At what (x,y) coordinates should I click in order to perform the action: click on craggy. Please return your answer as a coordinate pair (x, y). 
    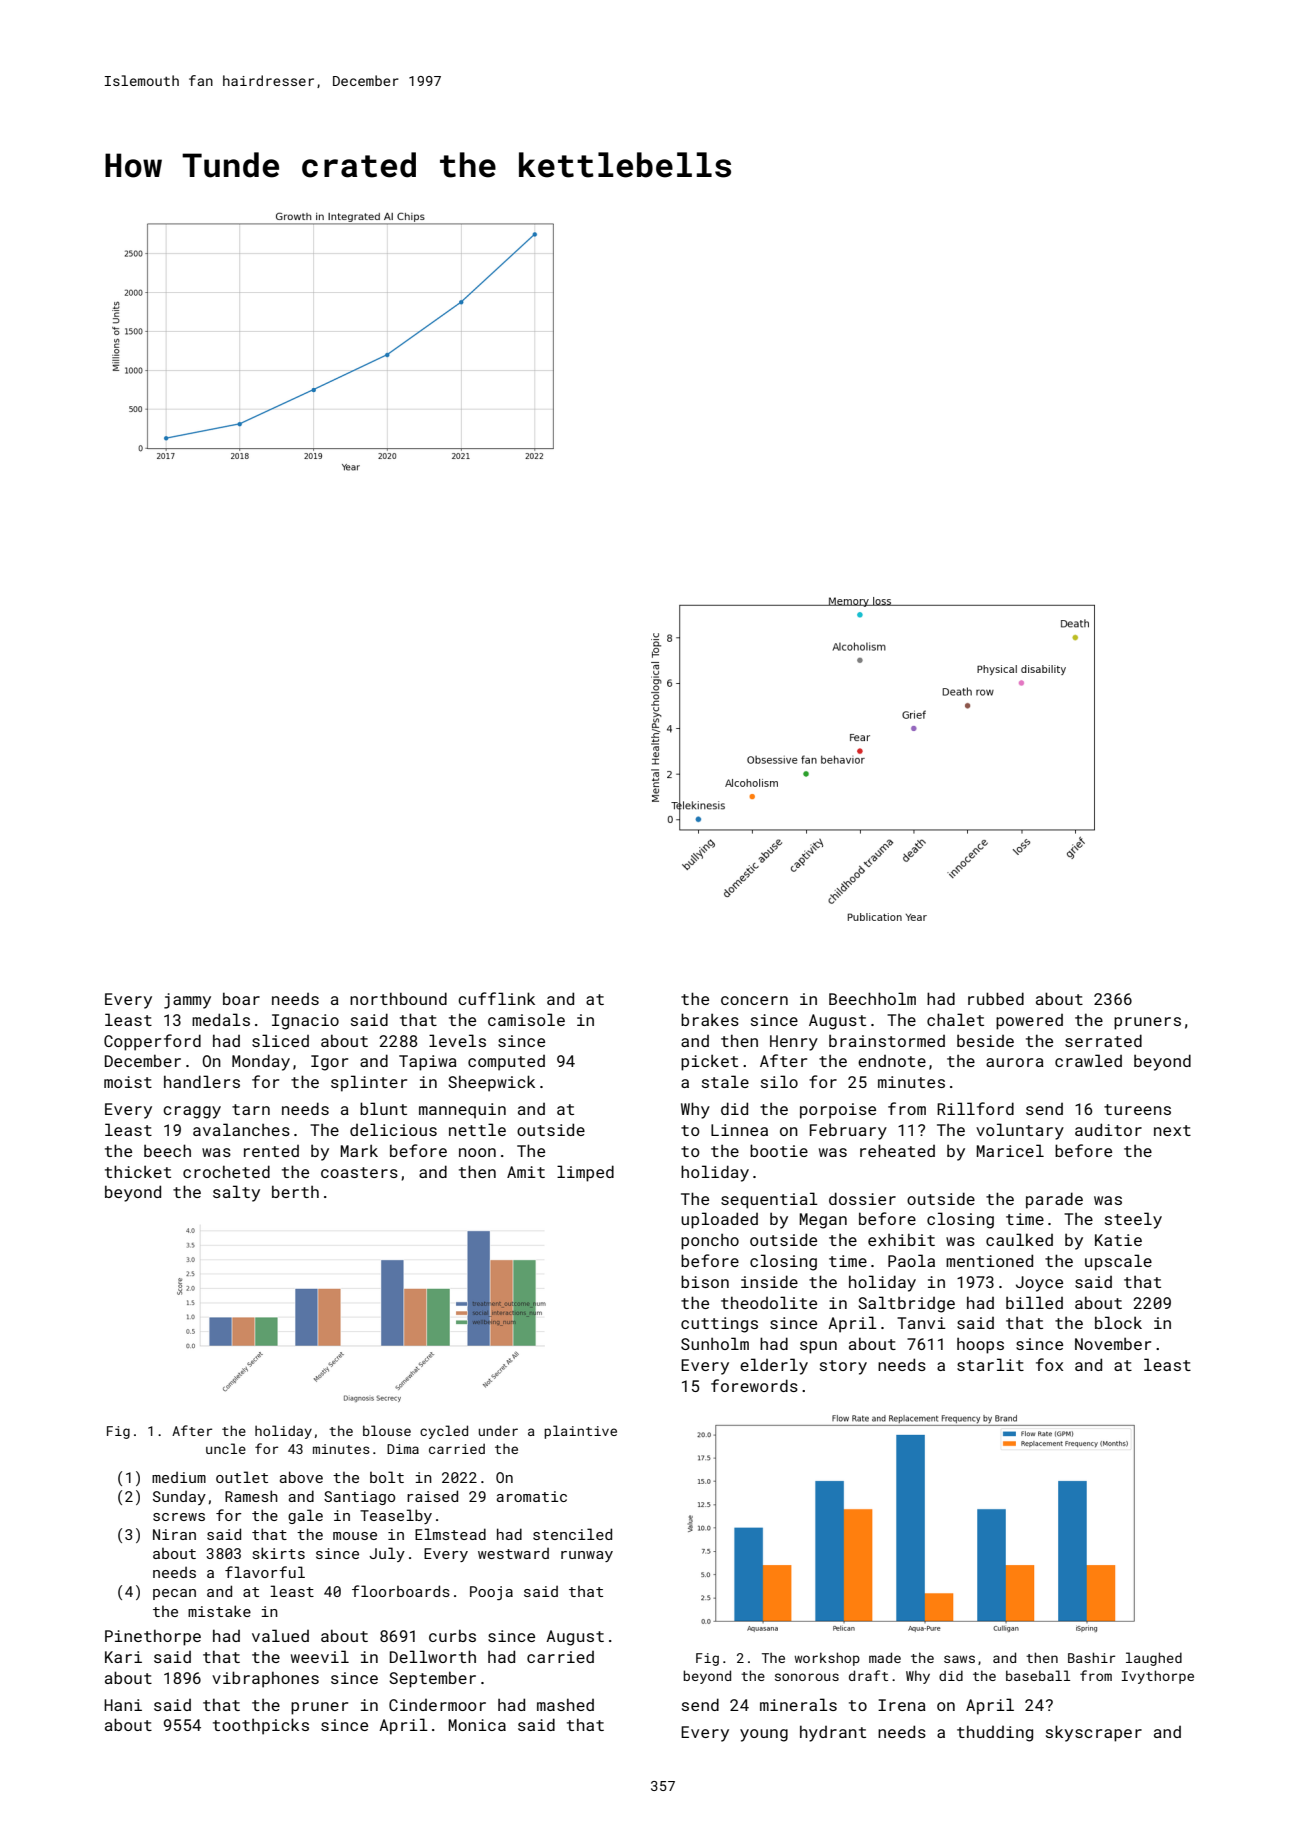
    Looking at the image, I should click on (192, 1112).
